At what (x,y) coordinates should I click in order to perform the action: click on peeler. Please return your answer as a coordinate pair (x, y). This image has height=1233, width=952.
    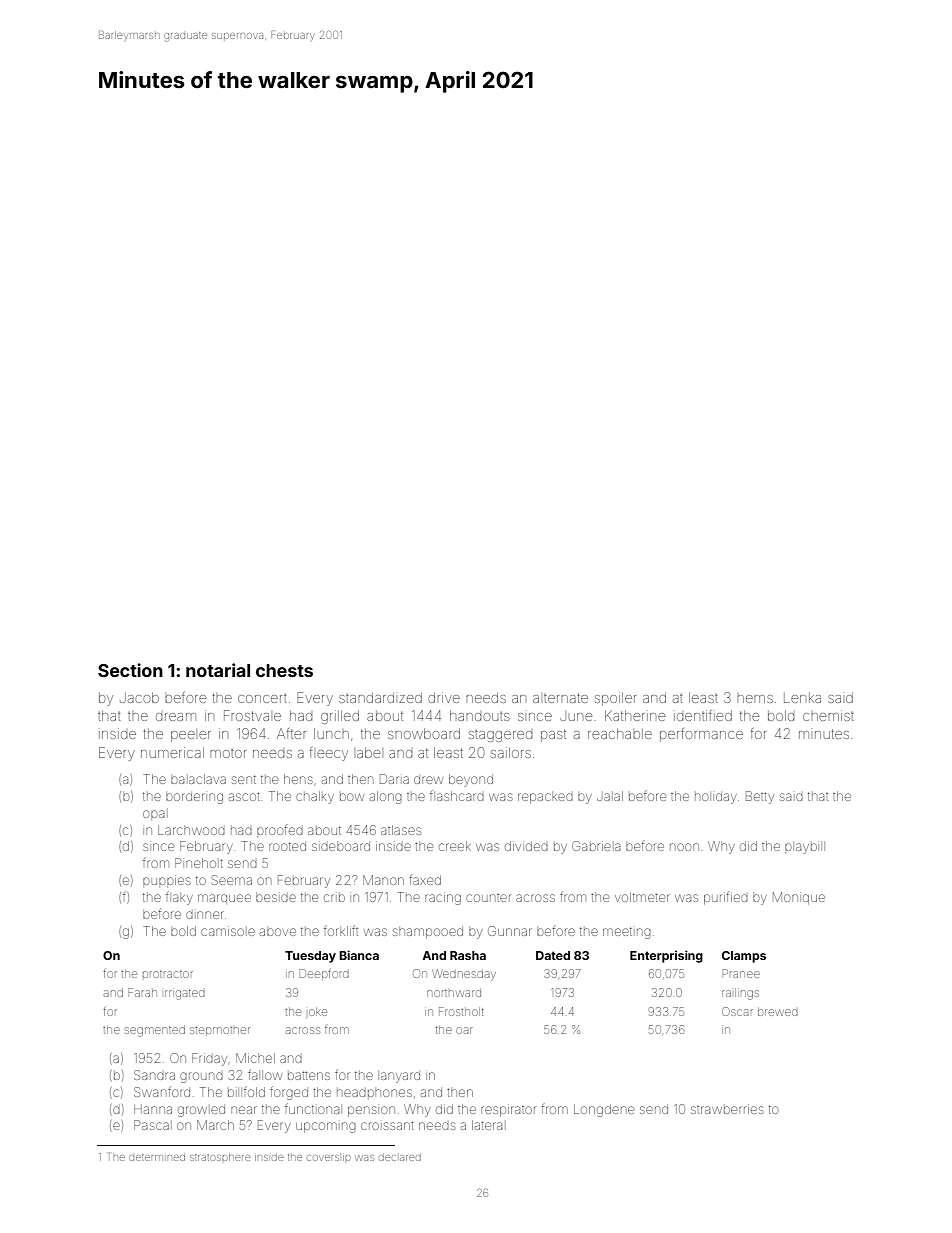
    Looking at the image, I should click on (191, 736).
